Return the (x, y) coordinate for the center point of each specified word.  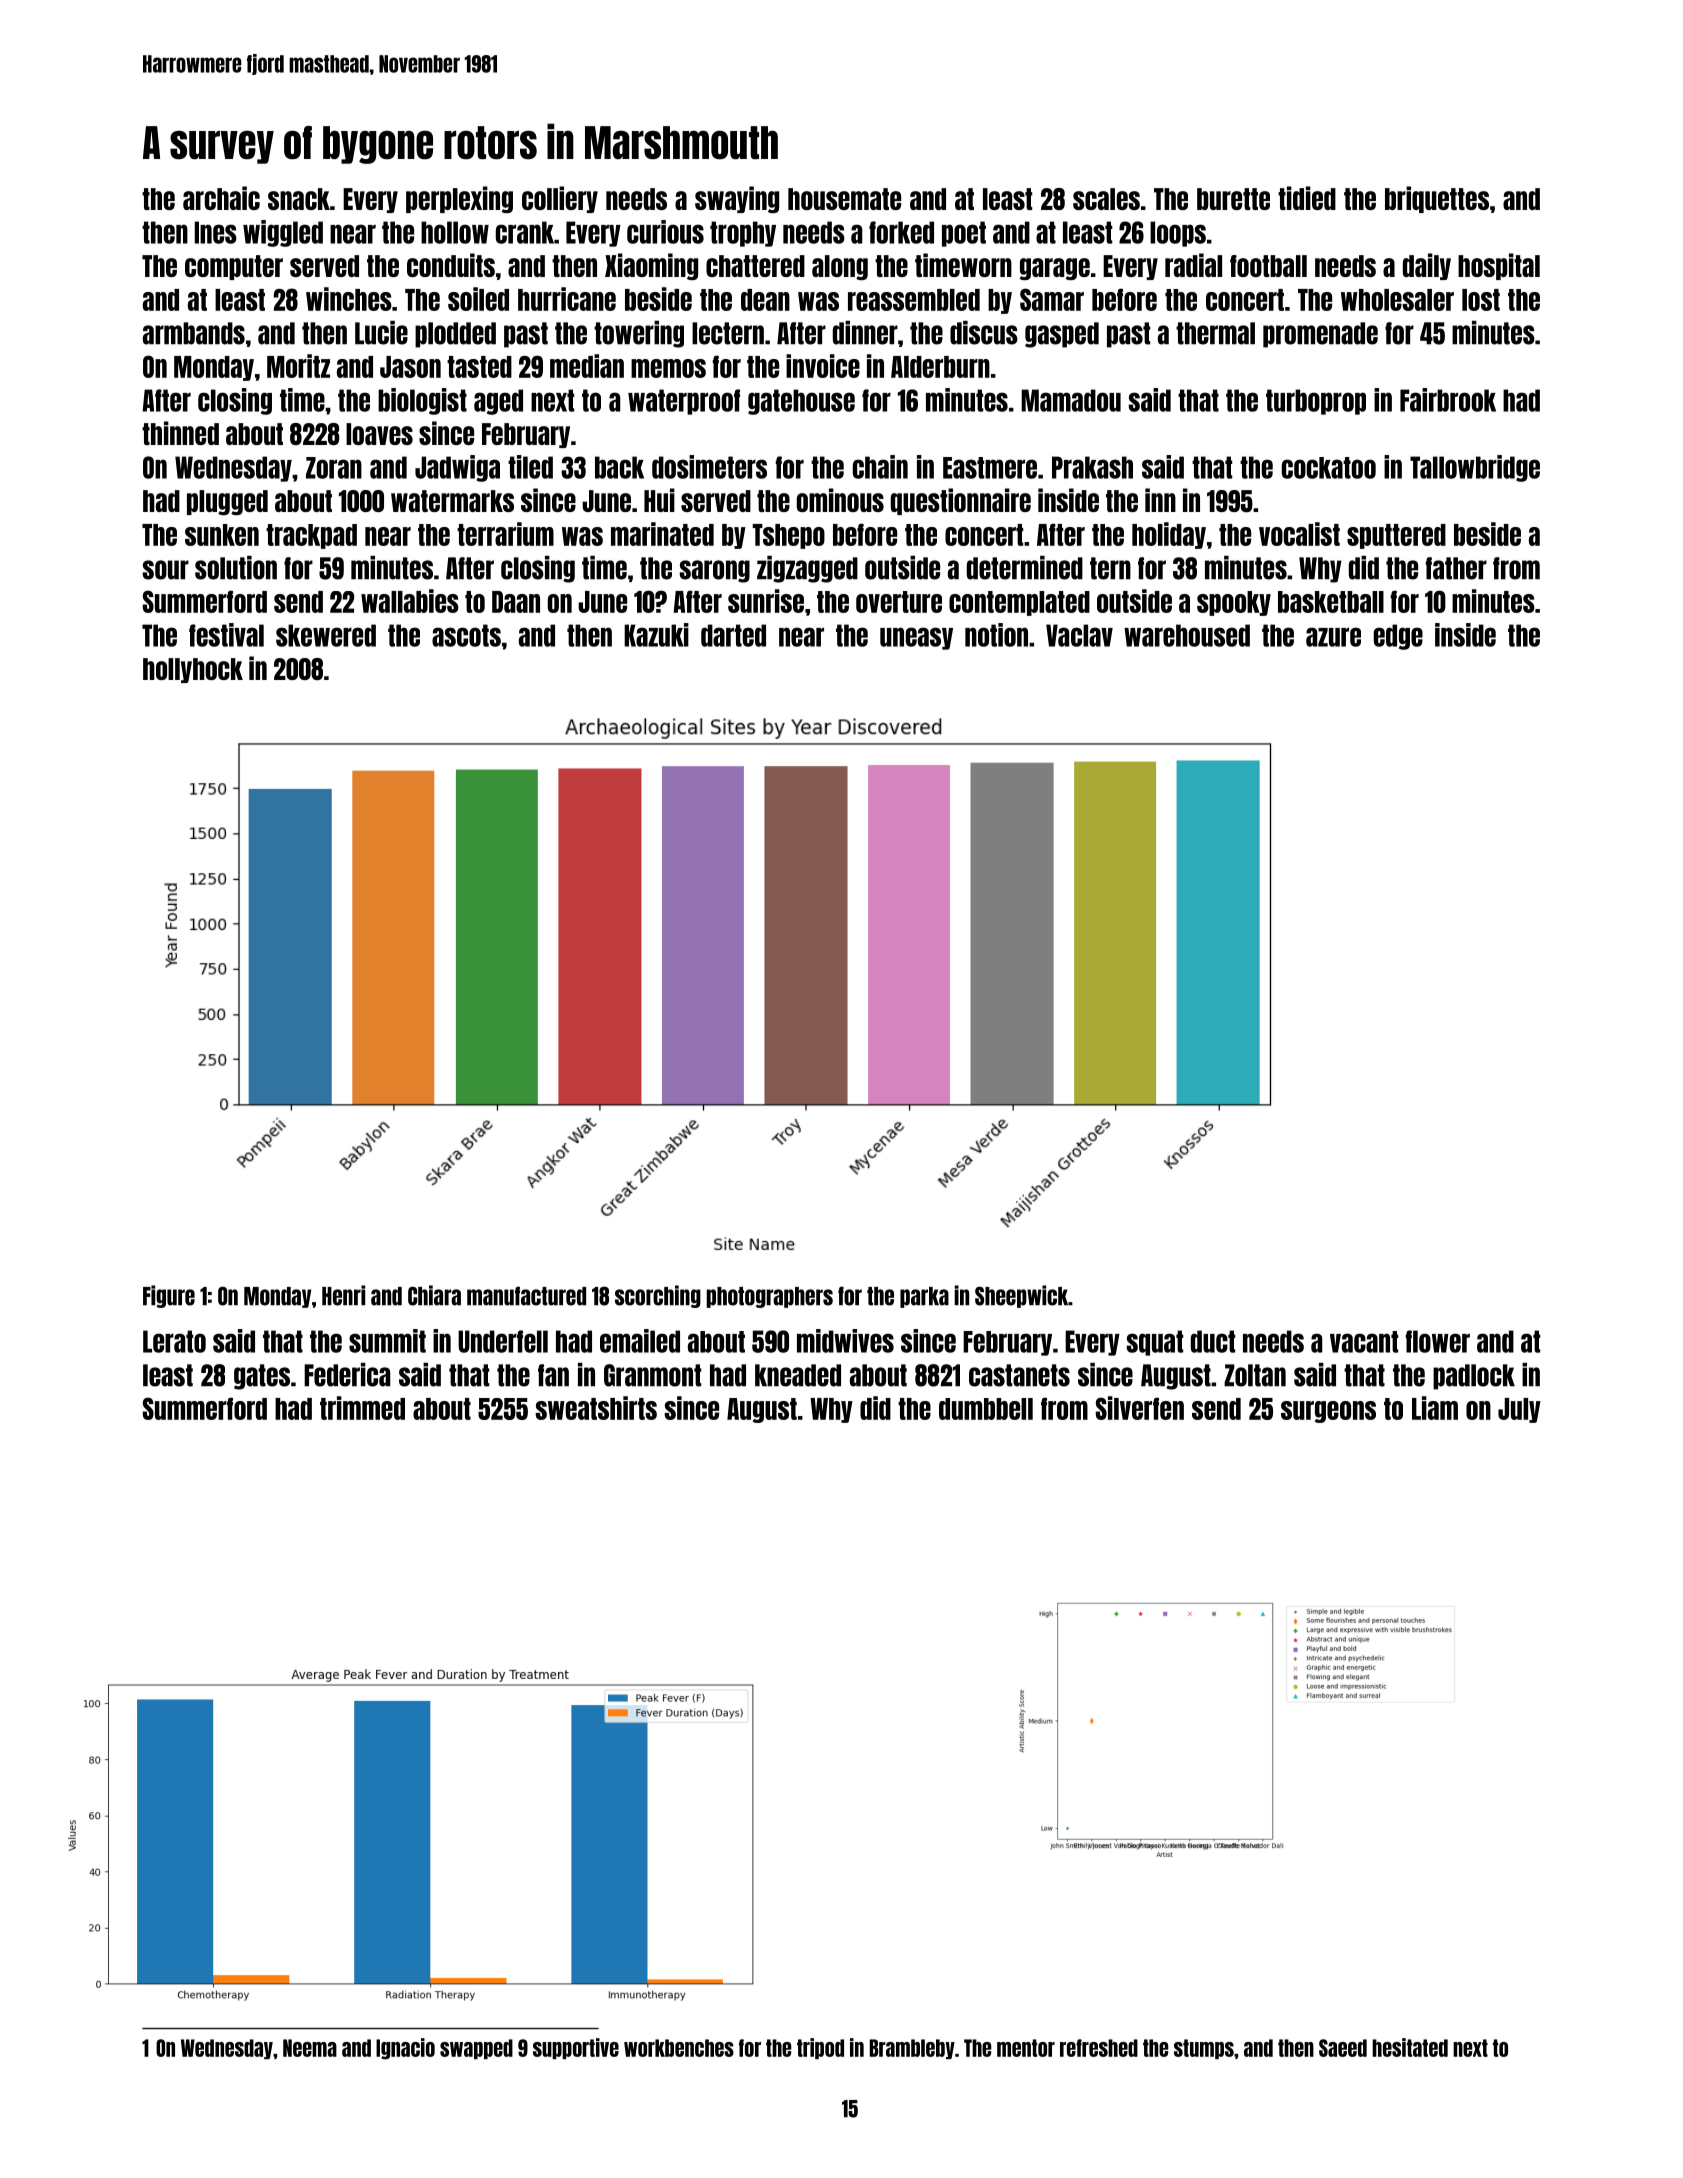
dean (765, 300)
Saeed (1343, 2048)
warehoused (1187, 635)
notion (996, 635)
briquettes (1437, 199)
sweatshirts (596, 1408)
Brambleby (912, 2049)
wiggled (283, 233)
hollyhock (193, 670)
